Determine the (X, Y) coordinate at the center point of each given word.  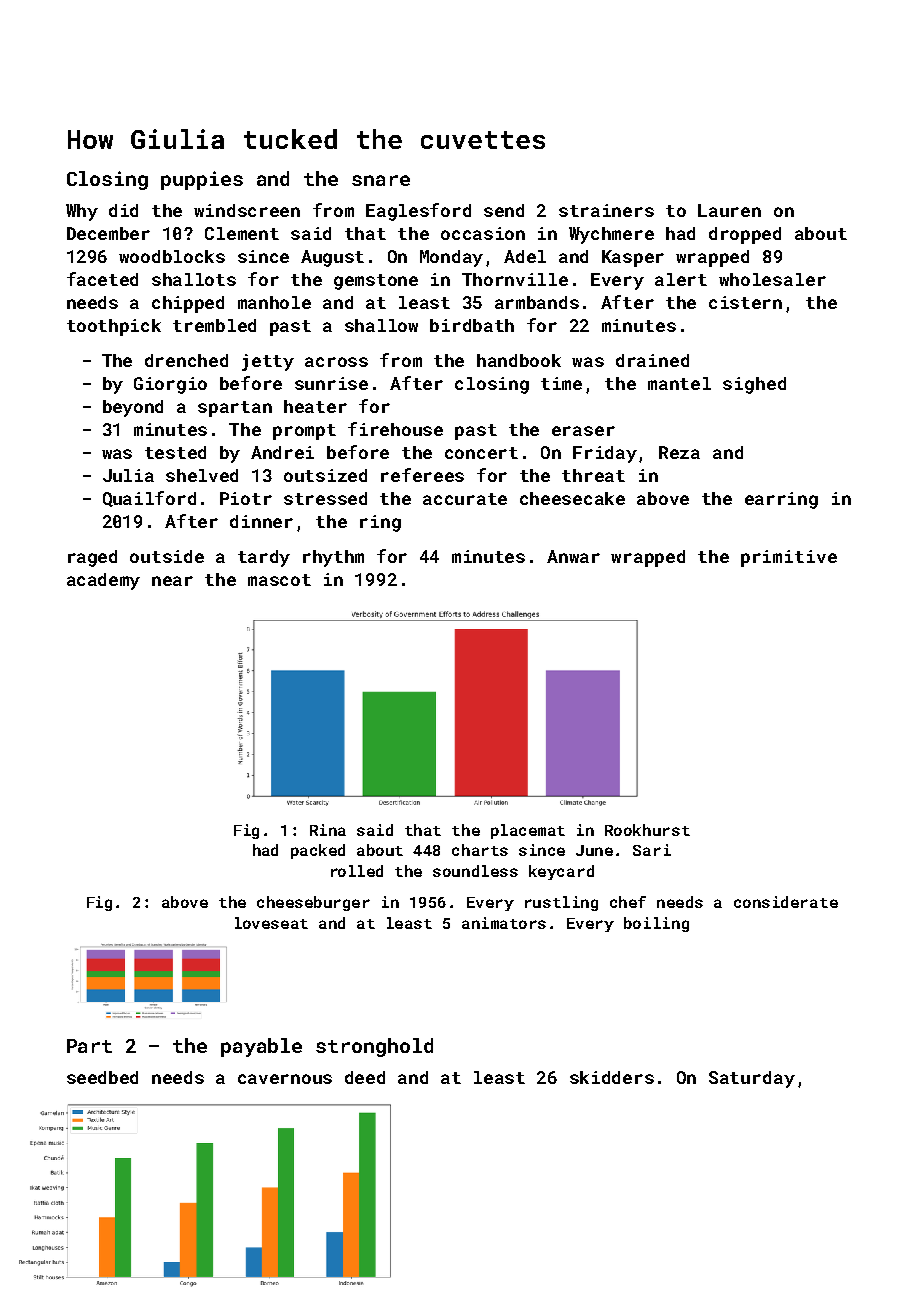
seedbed (102, 1077)
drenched (186, 360)
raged (92, 558)
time (561, 383)
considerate (786, 902)
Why (82, 212)
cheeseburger (313, 903)
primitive (789, 558)
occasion (483, 233)
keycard (561, 872)
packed (318, 851)
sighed (754, 385)
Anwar (573, 556)
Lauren (729, 210)
